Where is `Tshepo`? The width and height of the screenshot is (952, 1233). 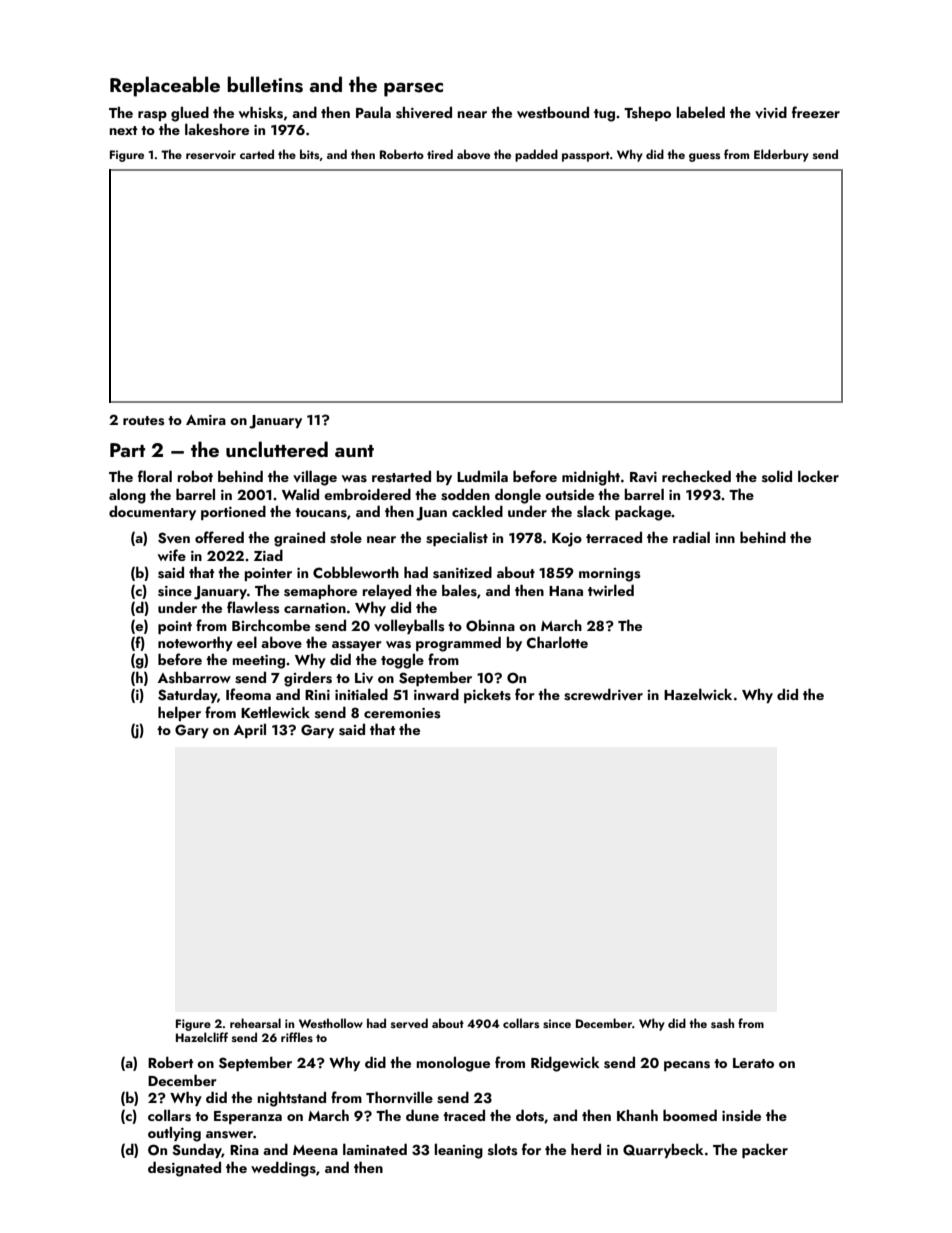 Tshepo is located at coordinates (647, 114).
